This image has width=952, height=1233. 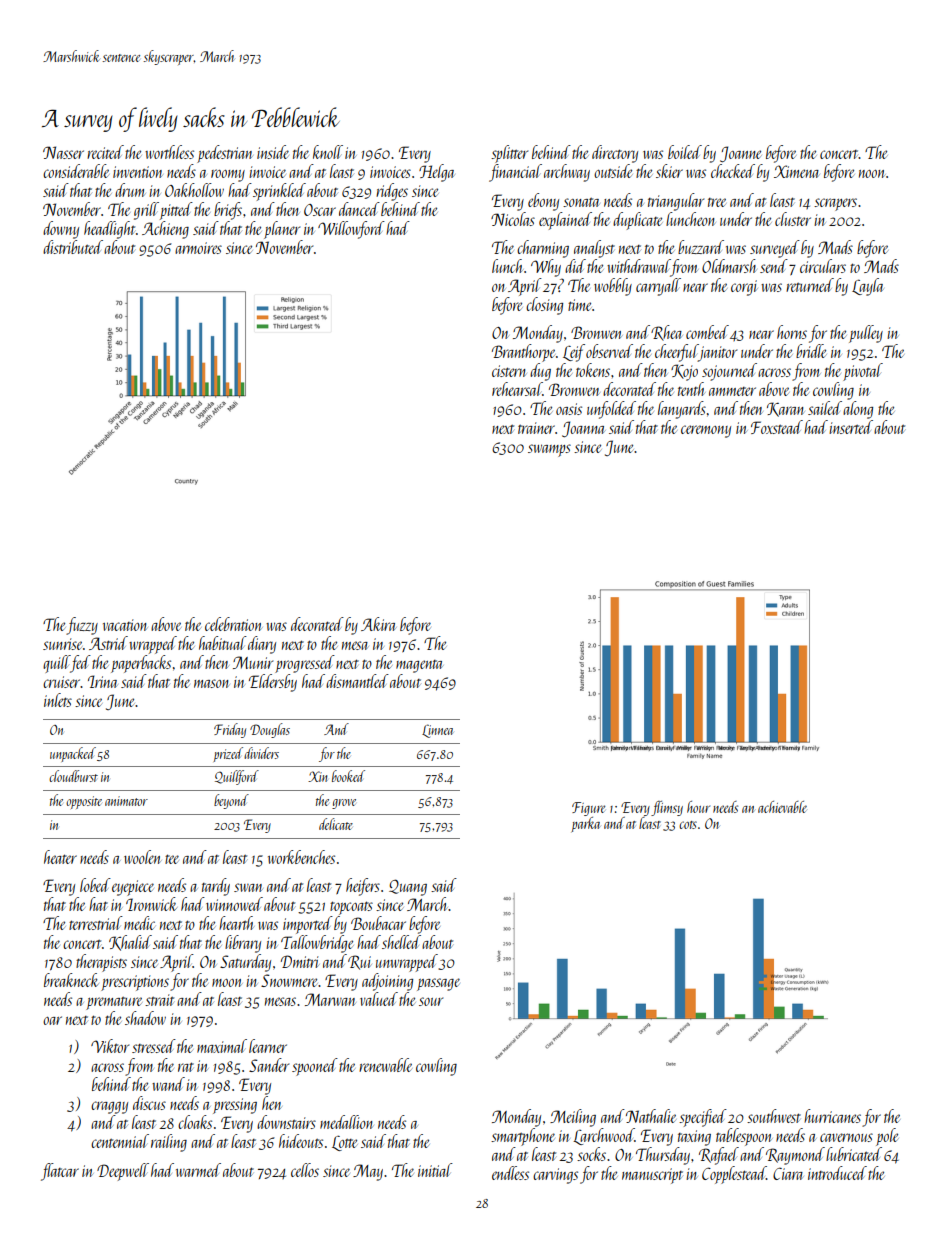 I want to click on Deepwell, so click(x=123, y=1172).
